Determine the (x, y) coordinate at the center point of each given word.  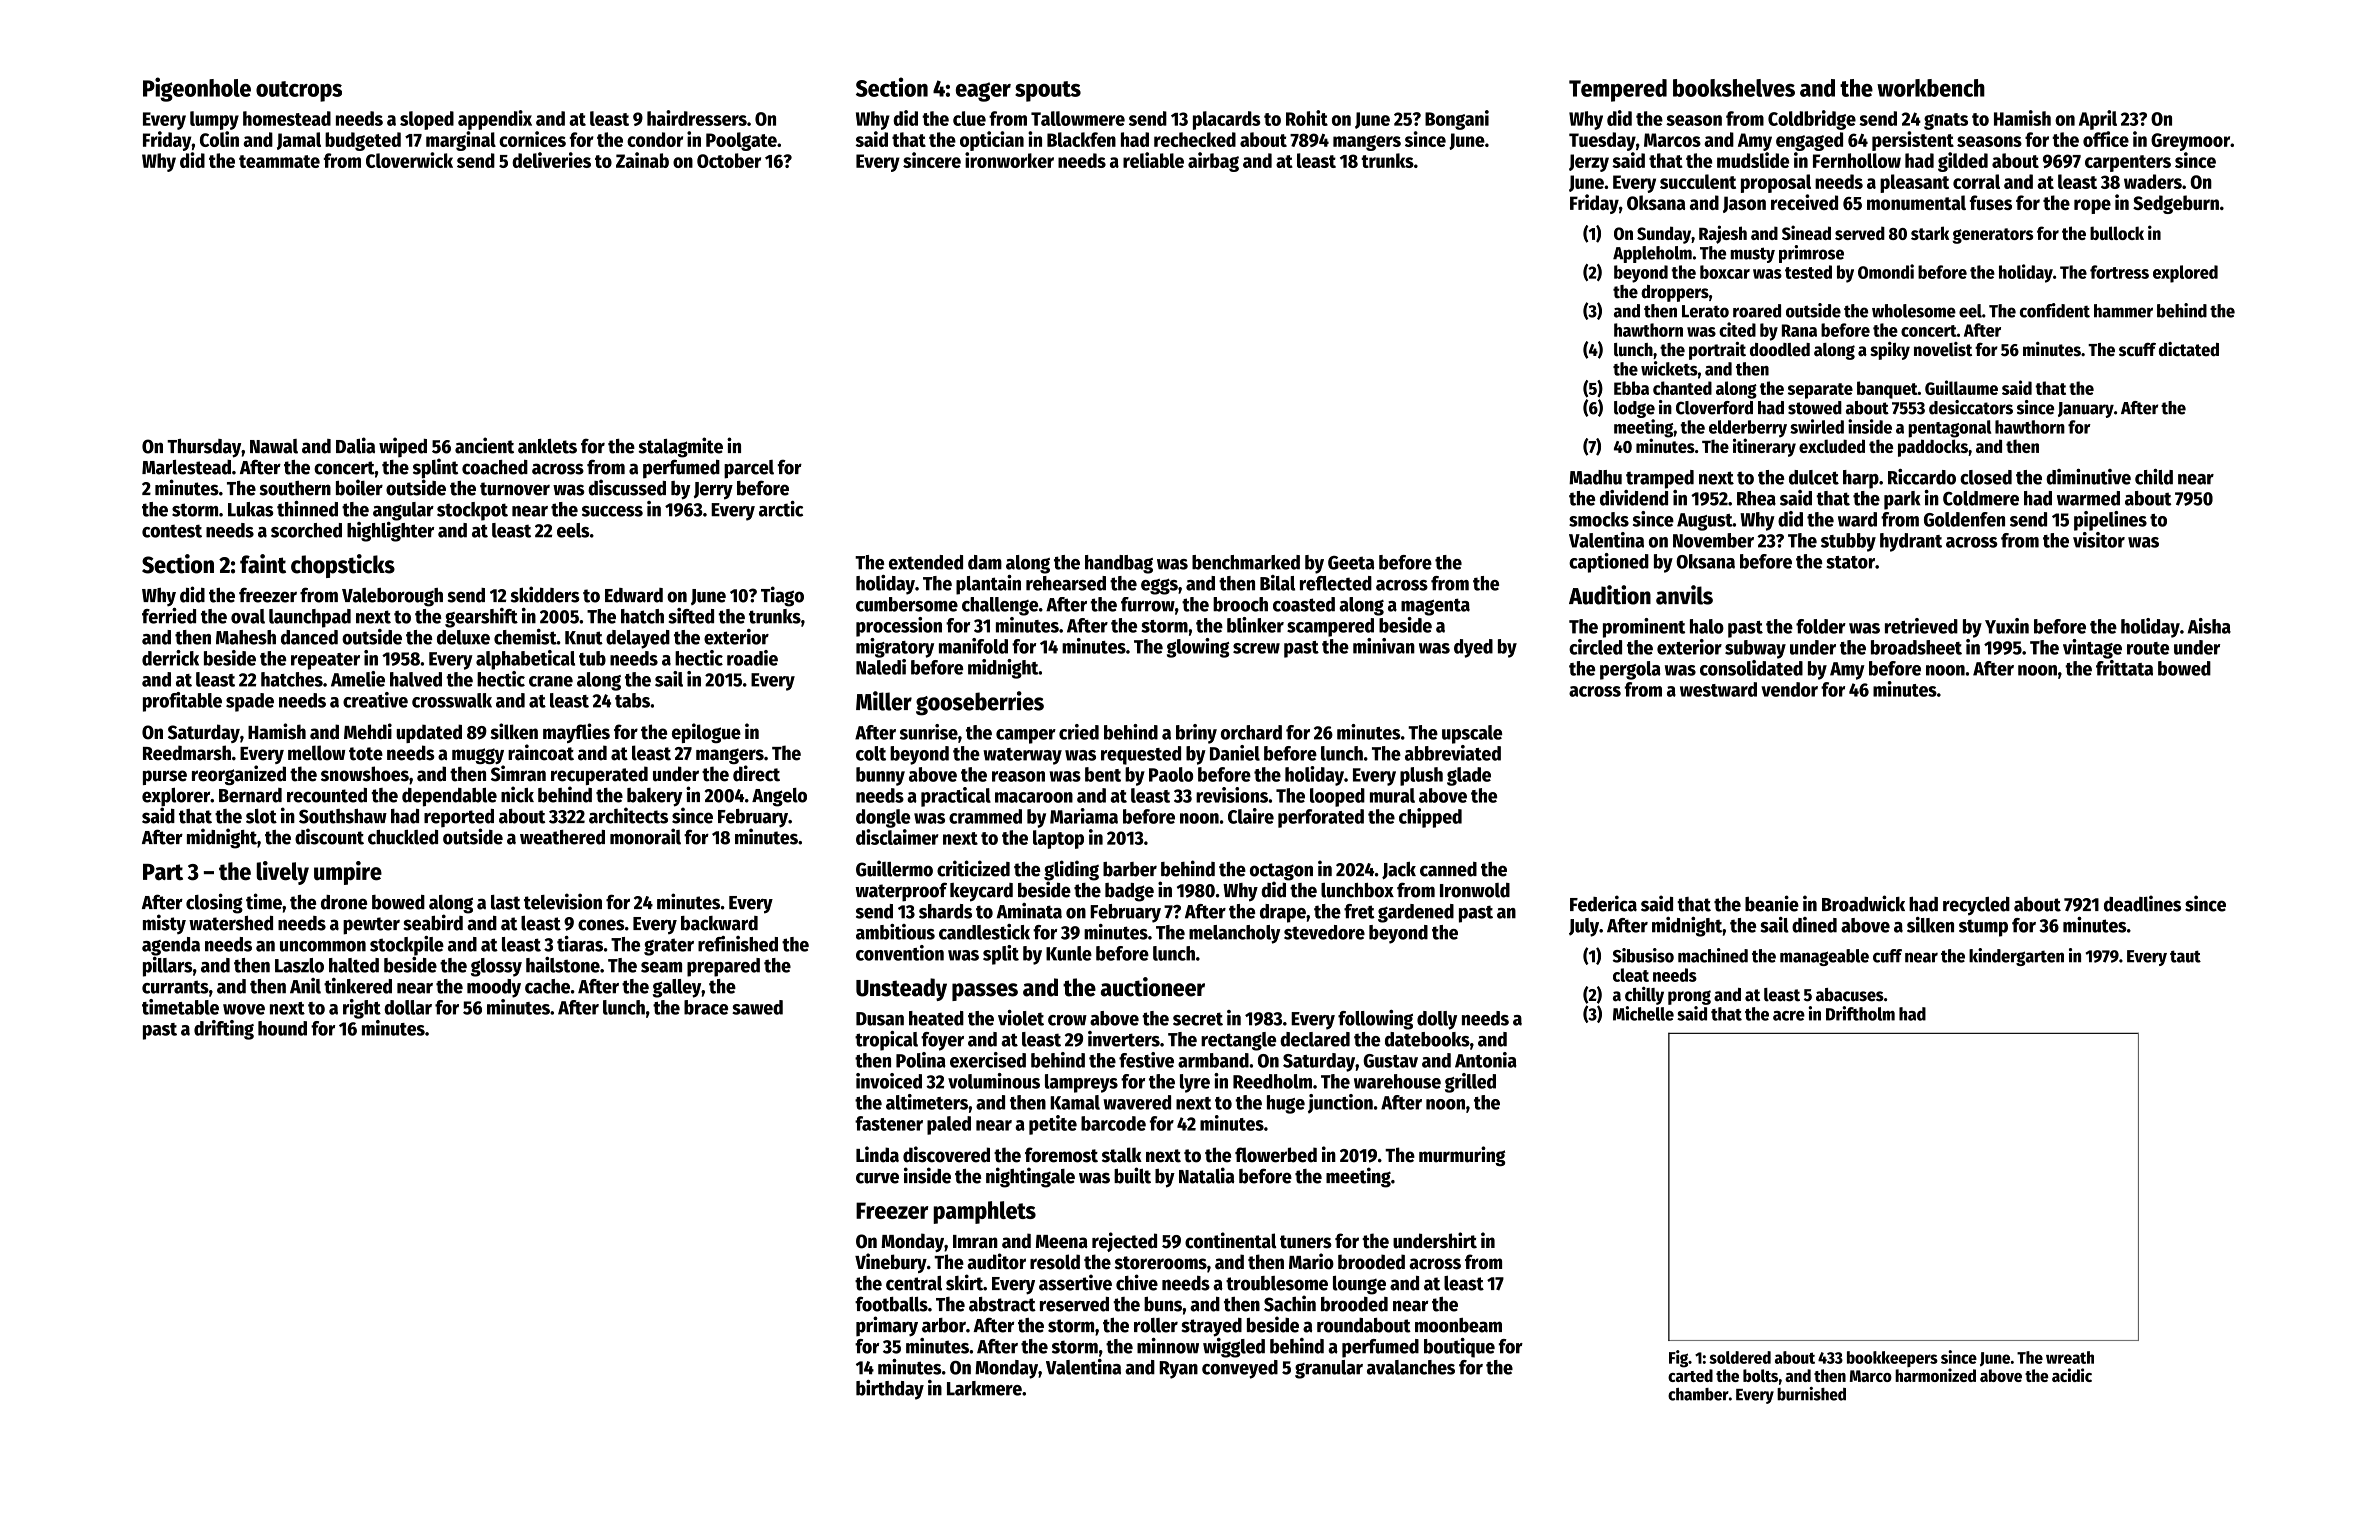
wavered (1137, 1102)
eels (573, 530)
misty (164, 924)
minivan (1384, 646)
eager (983, 92)
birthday (890, 1390)
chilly (1644, 996)
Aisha (2209, 626)
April (2098, 120)
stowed (1815, 408)
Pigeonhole (197, 89)
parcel (749, 469)
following (1375, 1020)
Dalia (355, 445)
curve (877, 1178)
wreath (2070, 1357)
